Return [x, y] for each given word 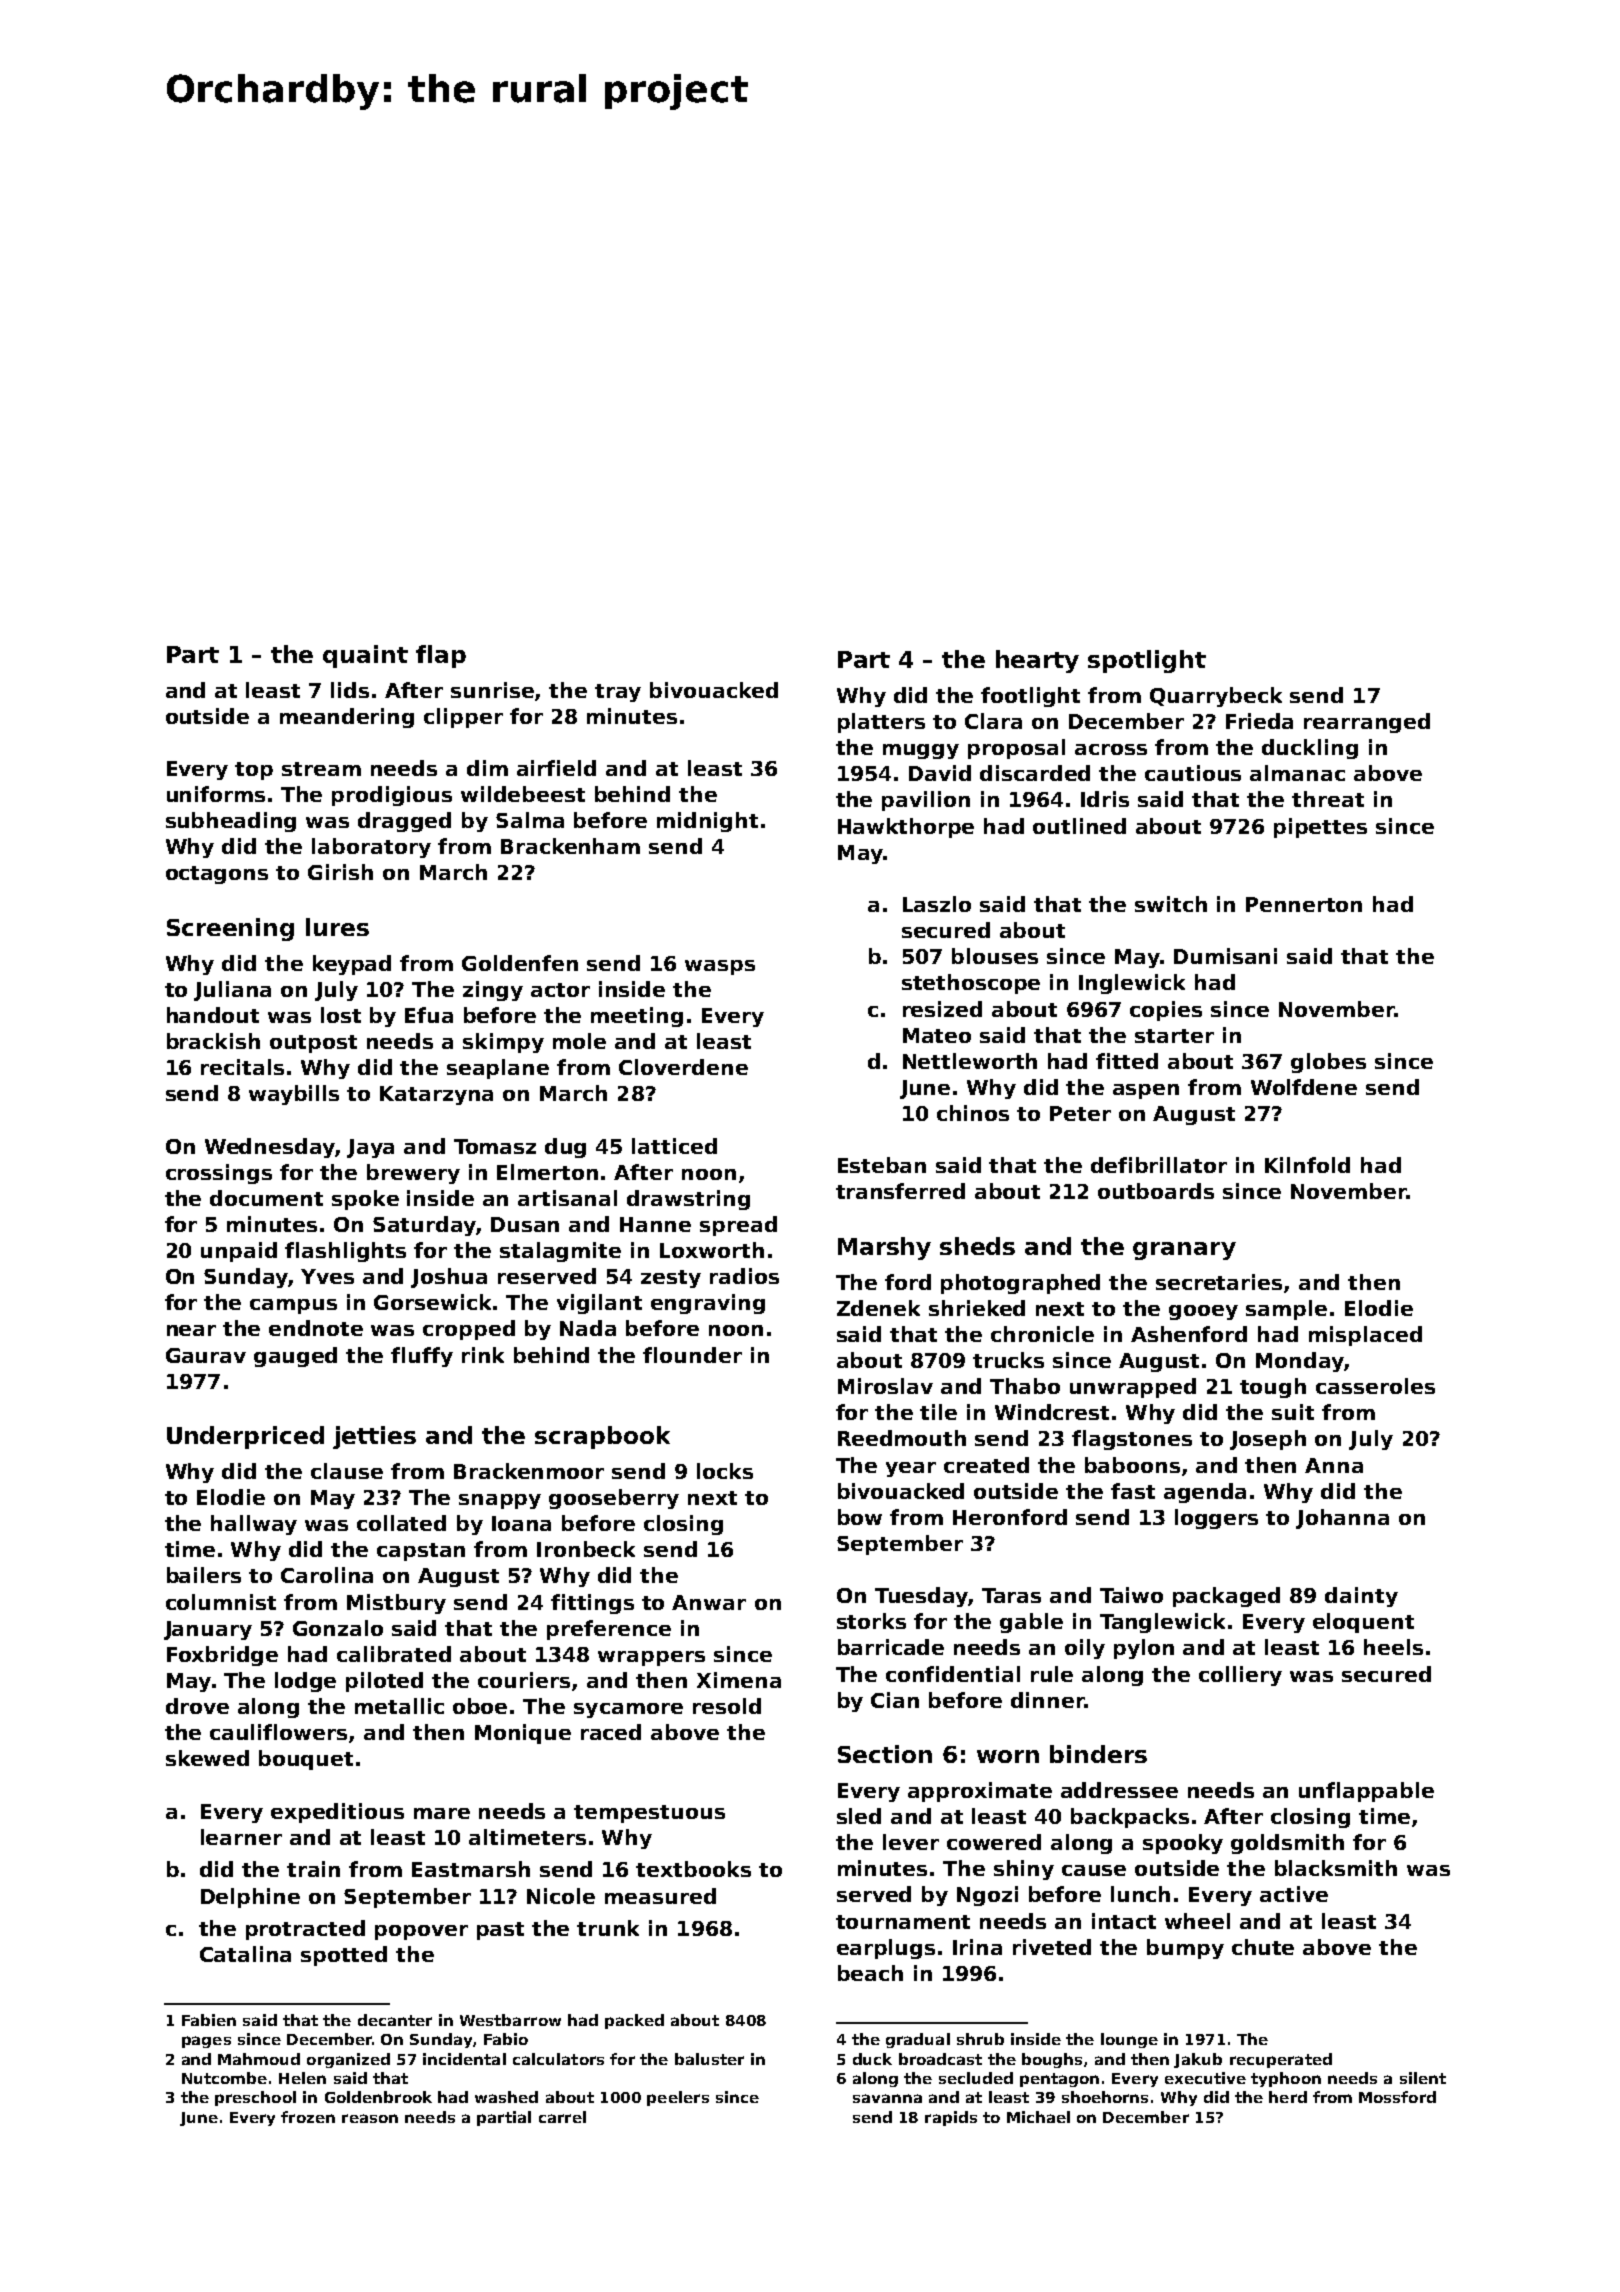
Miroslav [885, 1386]
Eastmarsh [471, 1869]
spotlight [1147, 661]
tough [1273, 1388]
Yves [327, 1276]
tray [618, 693]
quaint [365, 656]
